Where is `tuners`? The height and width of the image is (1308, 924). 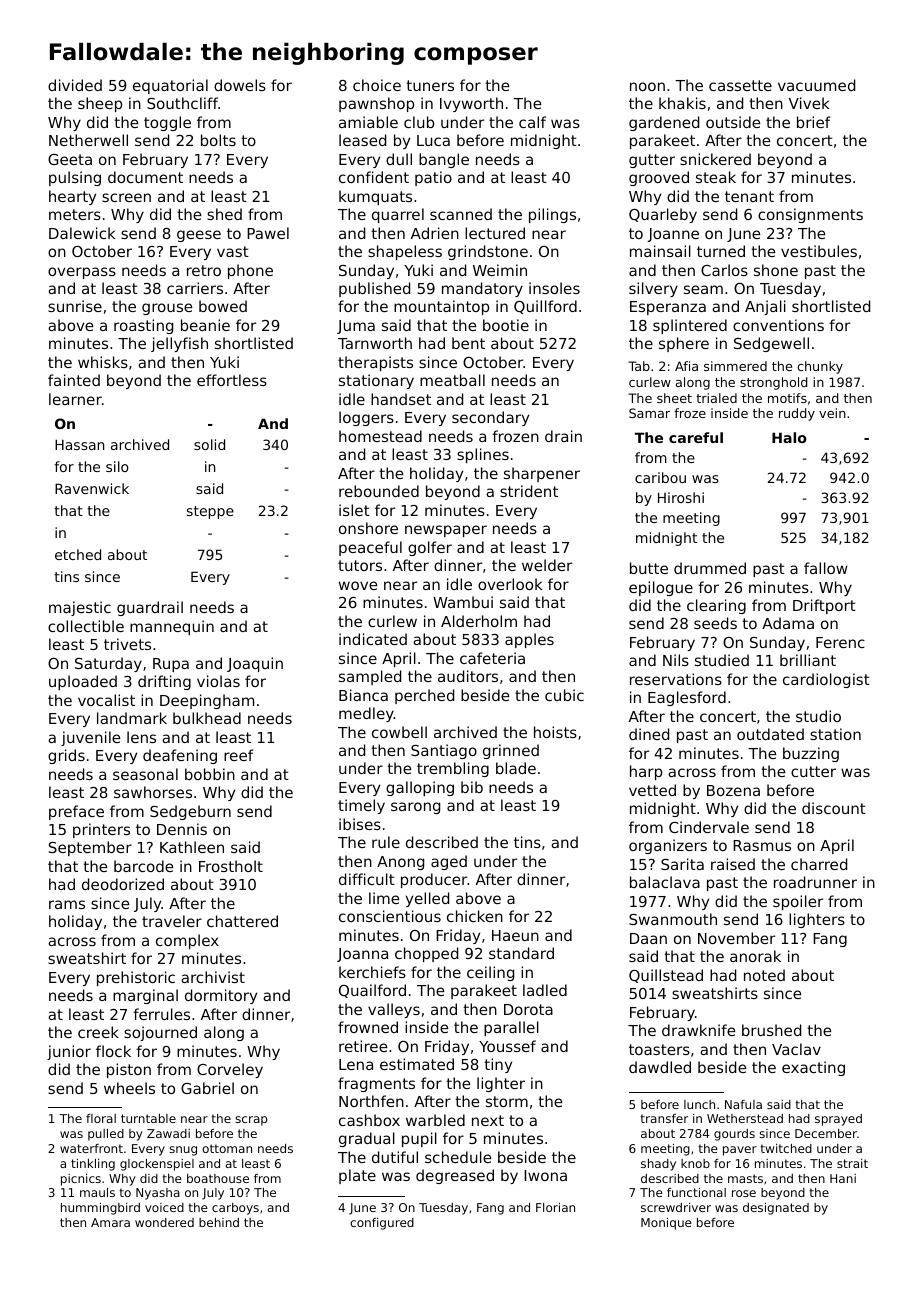
tuners is located at coordinates (430, 85).
